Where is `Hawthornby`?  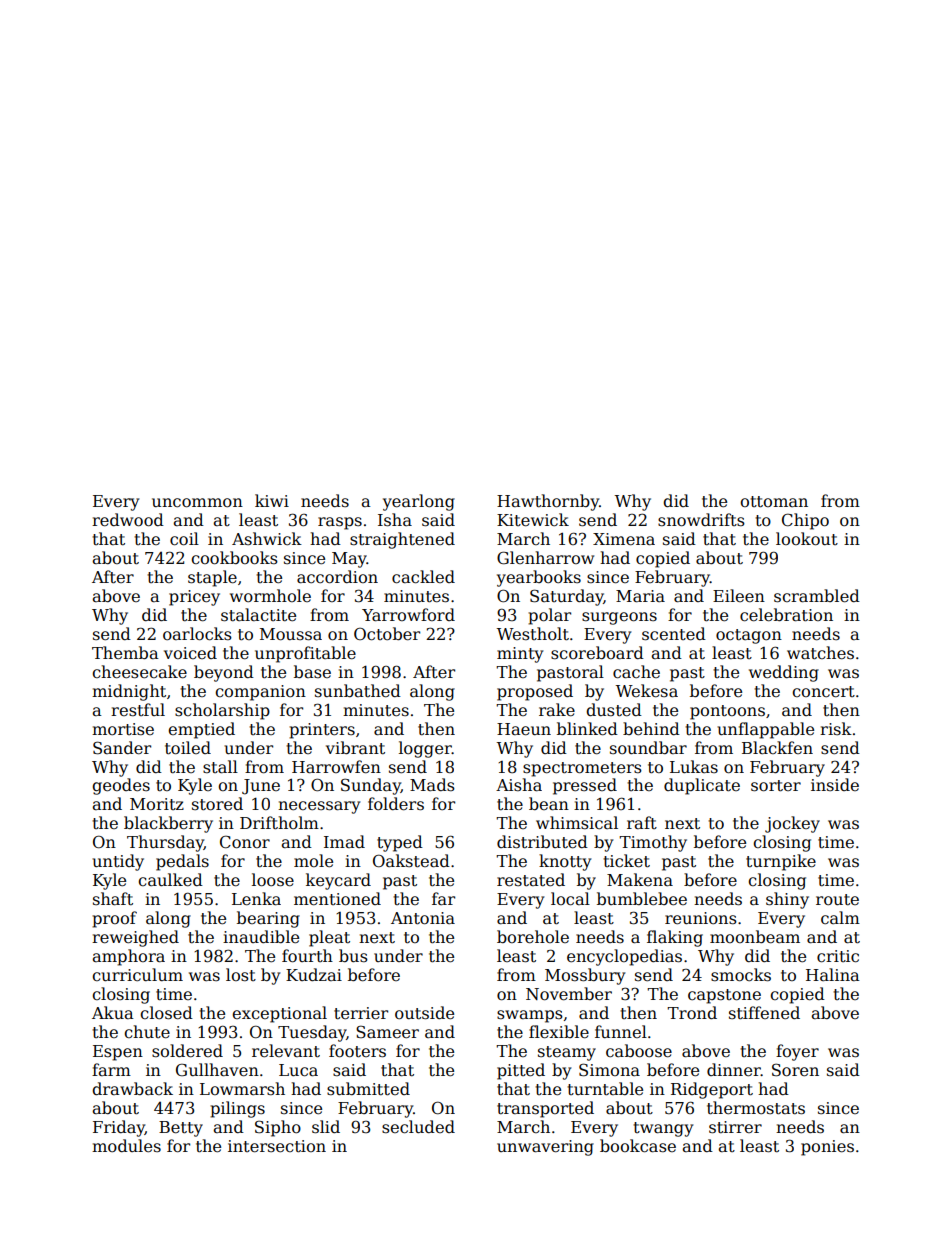 Hawthornby is located at coordinates (548, 502).
